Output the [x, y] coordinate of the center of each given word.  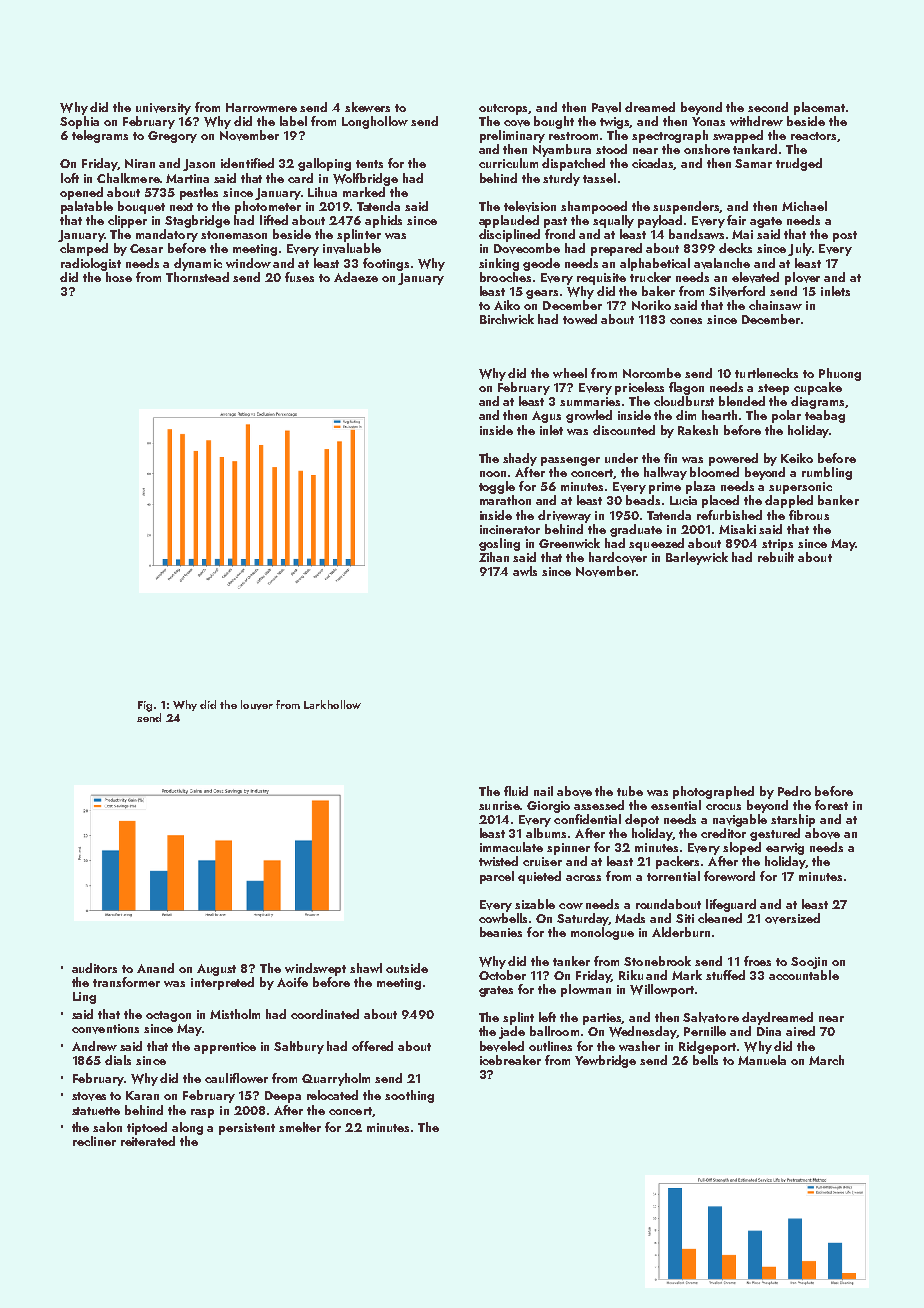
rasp [202, 1113]
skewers [367, 107]
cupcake [818, 388]
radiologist [91, 264]
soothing [409, 1096]
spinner [568, 849]
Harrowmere [261, 107]
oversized [792, 918]
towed [580, 319]
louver [257, 705]
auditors [94, 968]
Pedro [794, 791]
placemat [819, 108]
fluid [516, 791]
